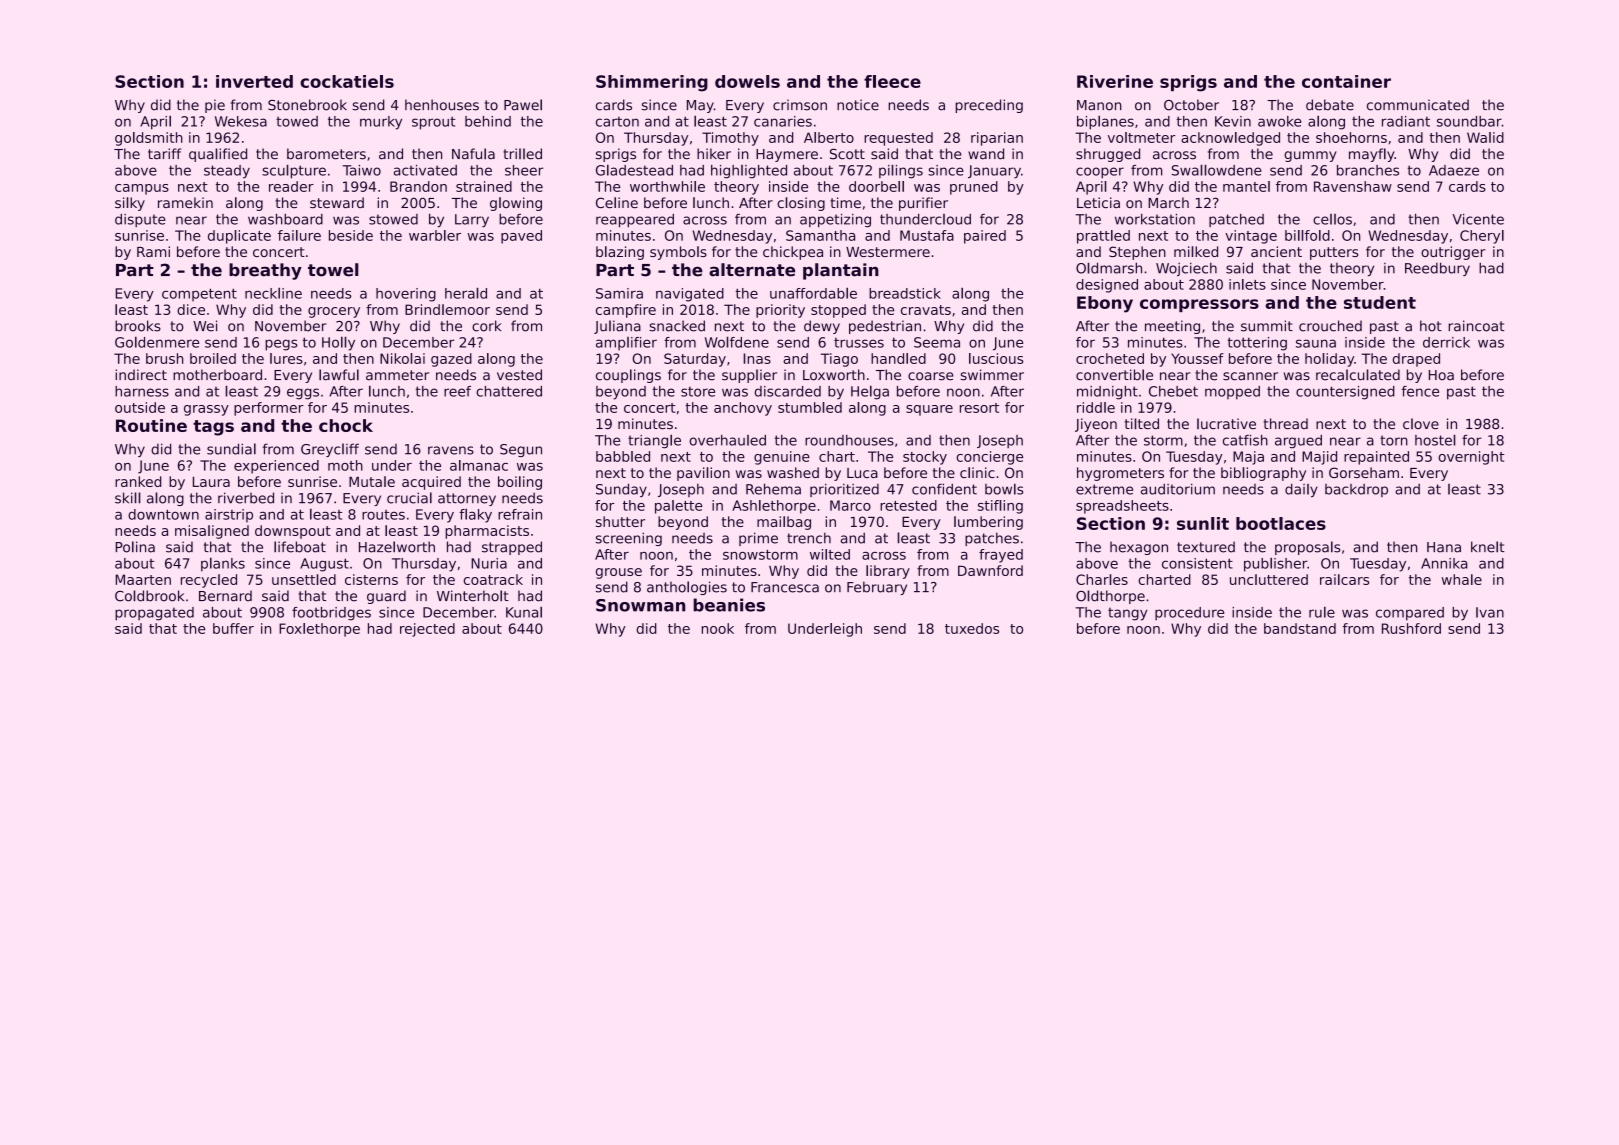 The height and width of the screenshot is (1145, 1619). I want to click on derrick, so click(1446, 342).
